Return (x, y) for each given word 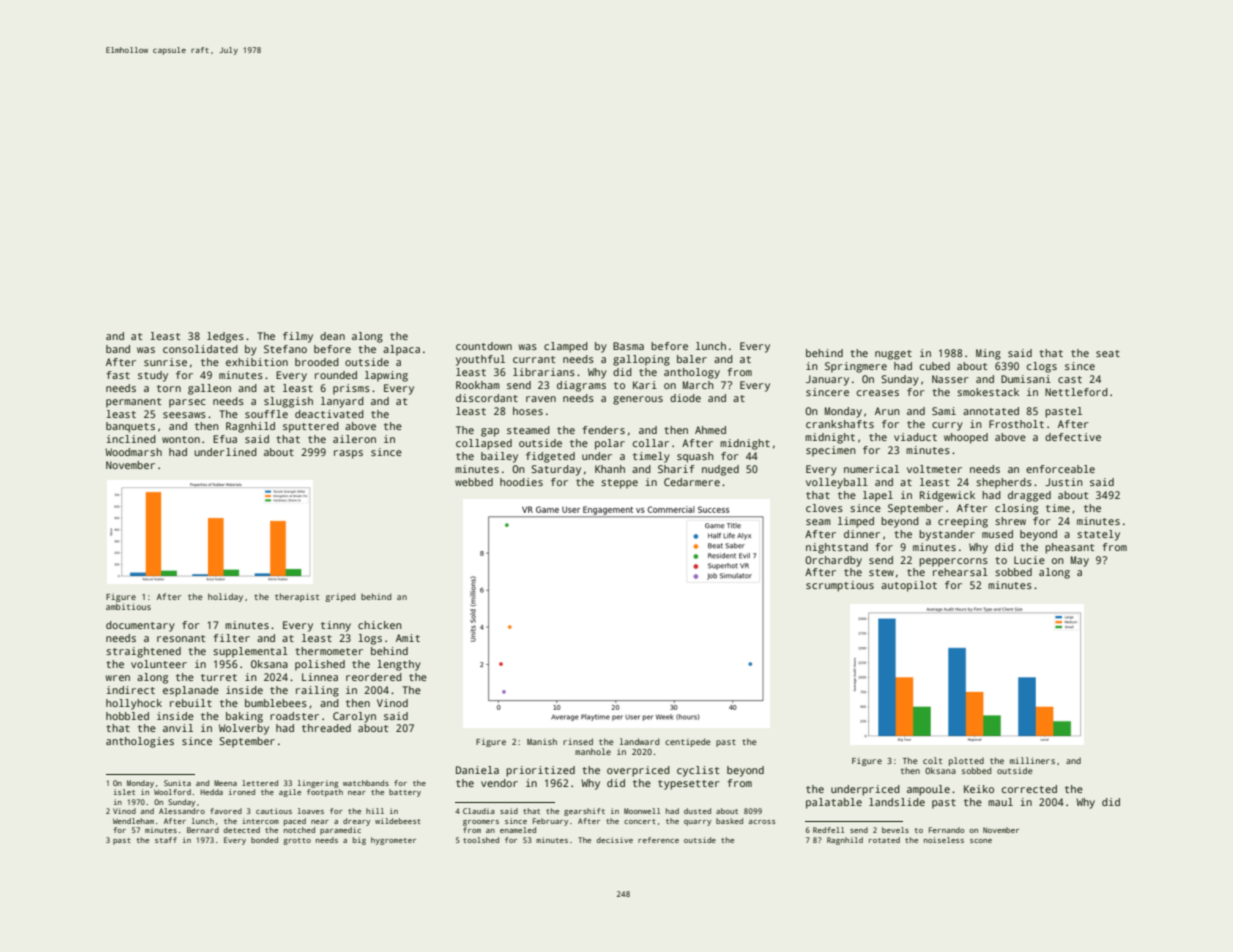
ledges (225, 337)
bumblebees (276, 703)
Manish (542, 741)
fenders (603, 430)
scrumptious (840, 586)
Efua (225, 439)
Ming (988, 354)
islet (124, 792)
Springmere (856, 367)
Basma (628, 346)
